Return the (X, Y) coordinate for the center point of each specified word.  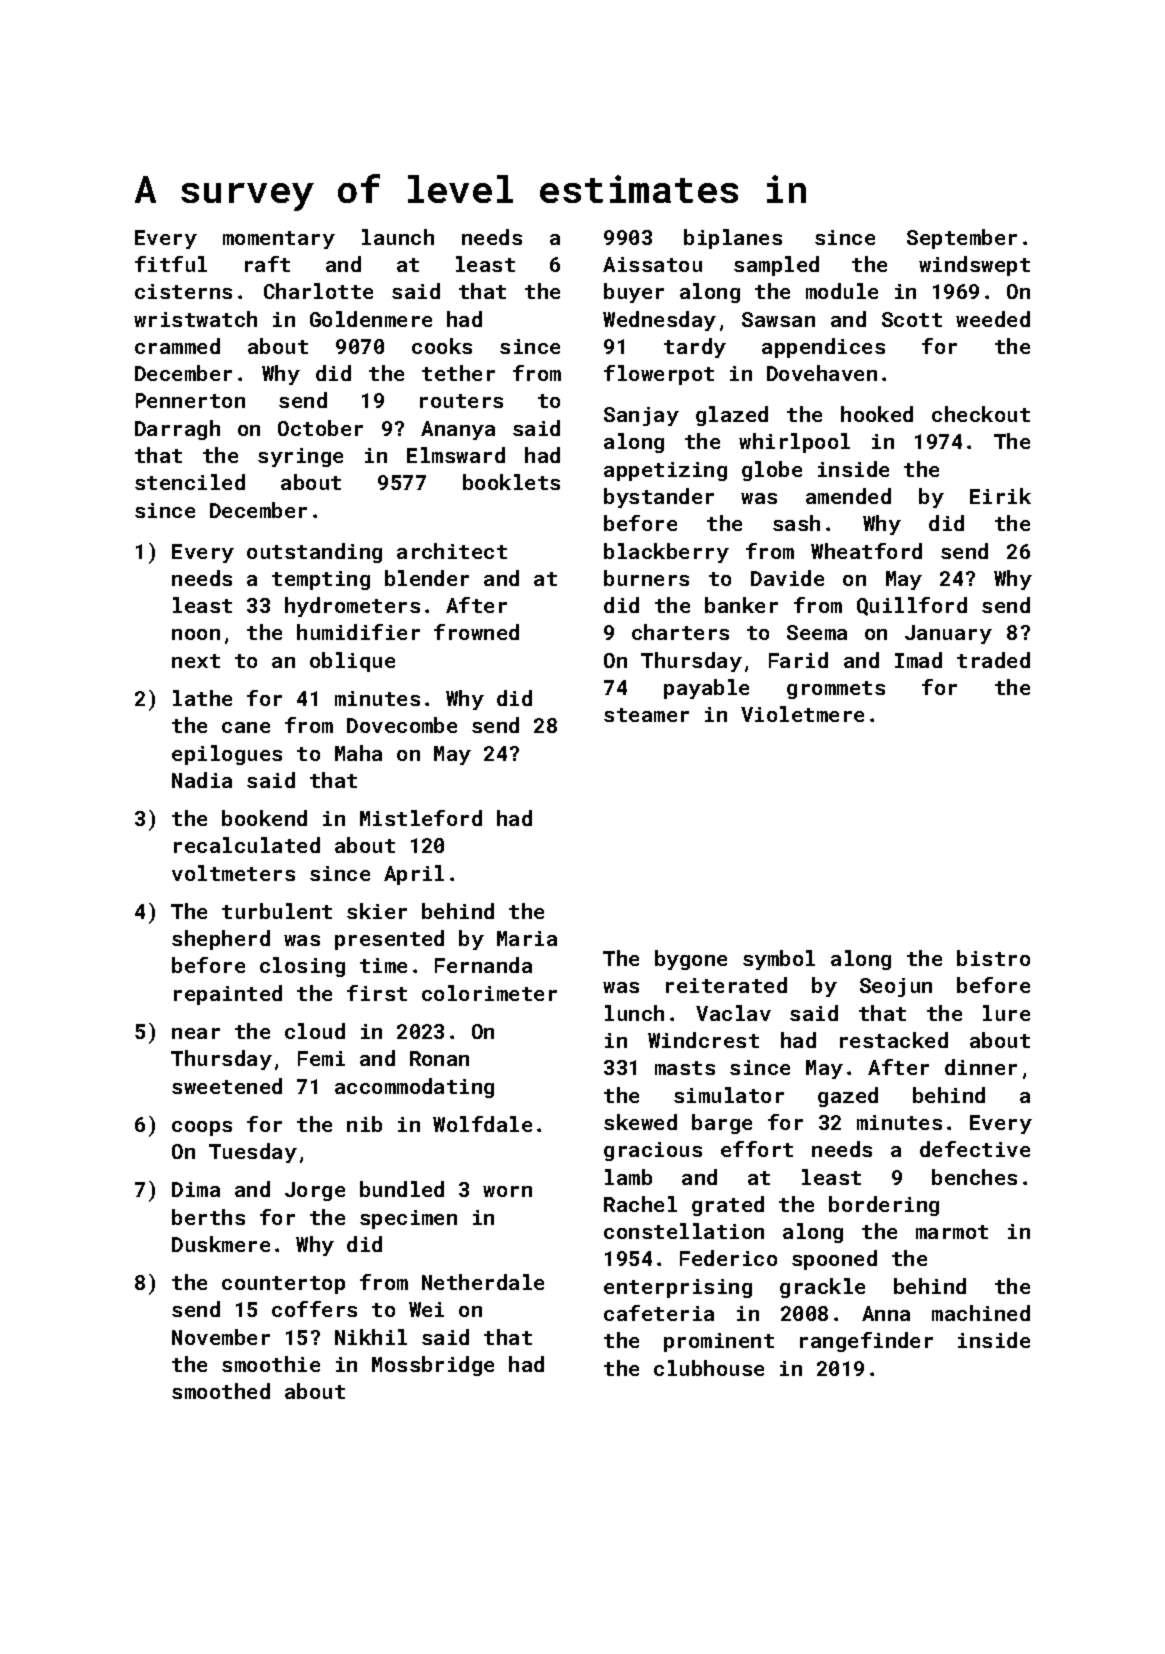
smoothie (271, 1364)
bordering (884, 1206)
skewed (640, 1122)
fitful (171, 264)
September (962, 239)
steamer (646, 715)
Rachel (640, 1204)
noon (196, 634)
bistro (993, 958)
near (196, 1033)
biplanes (733, 239)
